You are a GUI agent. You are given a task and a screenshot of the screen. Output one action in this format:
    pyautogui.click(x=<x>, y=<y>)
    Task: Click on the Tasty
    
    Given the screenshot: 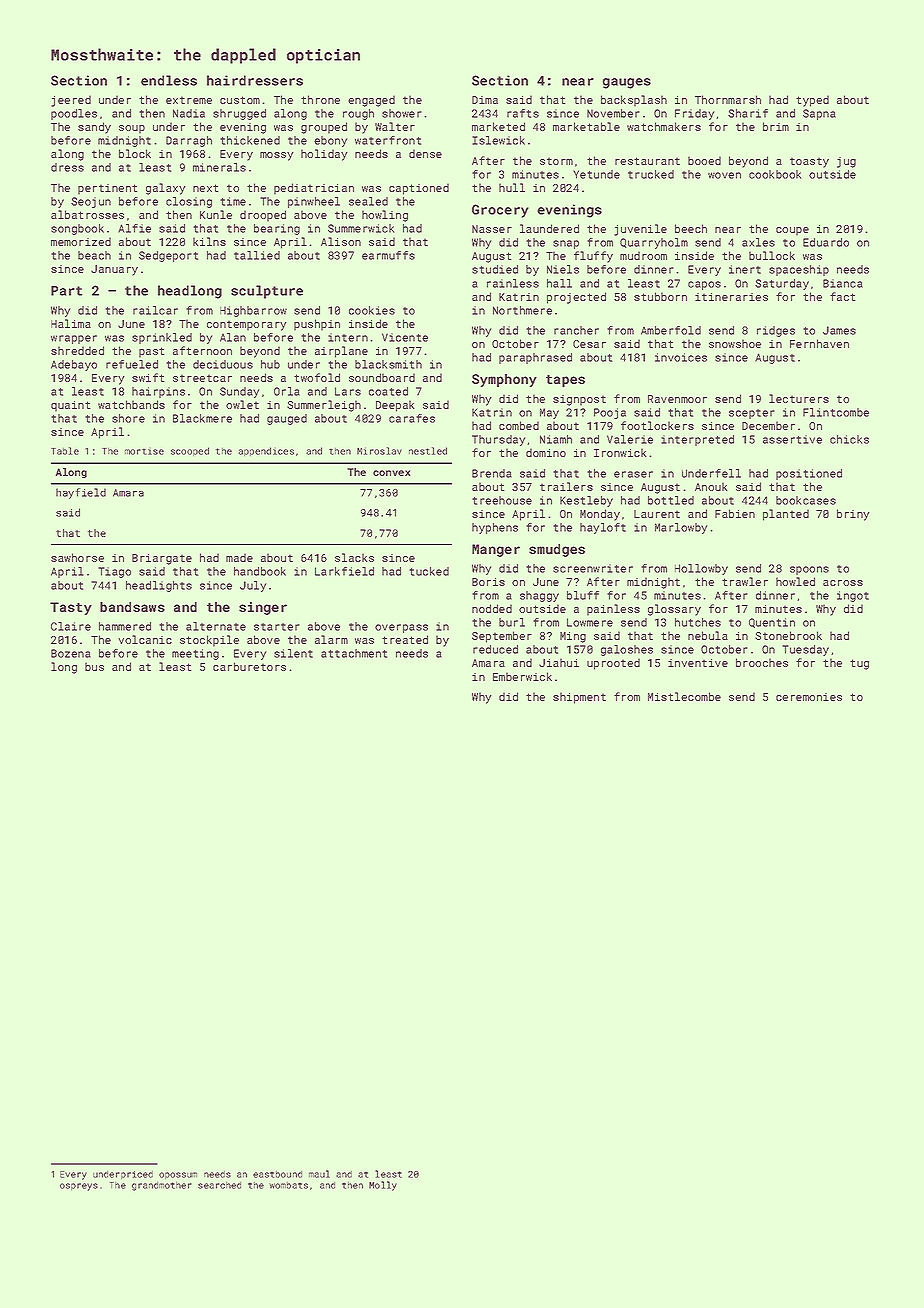 What is the action you would take?
    pyautogui.click(x=71, y=608)
